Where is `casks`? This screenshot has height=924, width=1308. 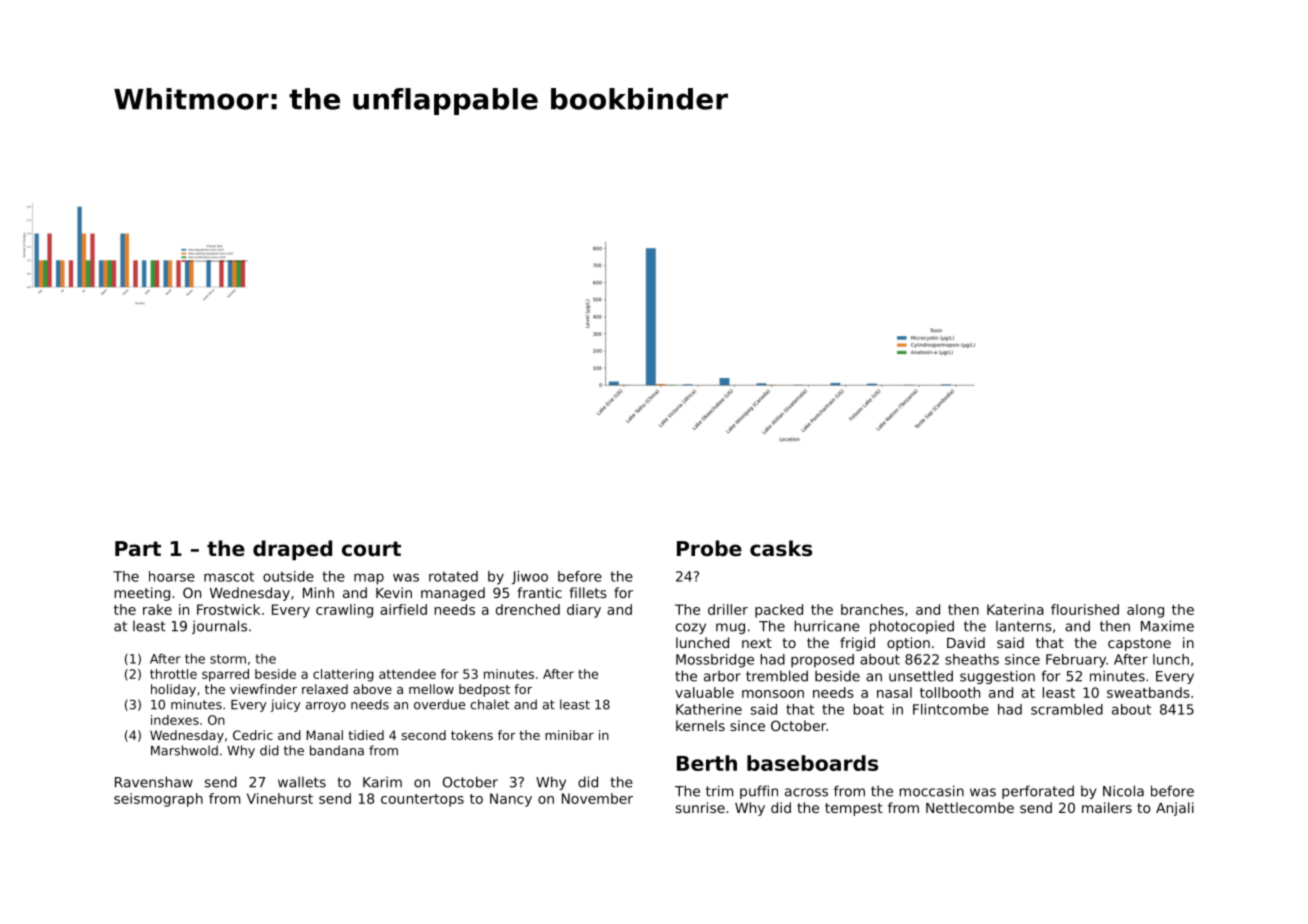 casks is located at coordinates (781, 548).
